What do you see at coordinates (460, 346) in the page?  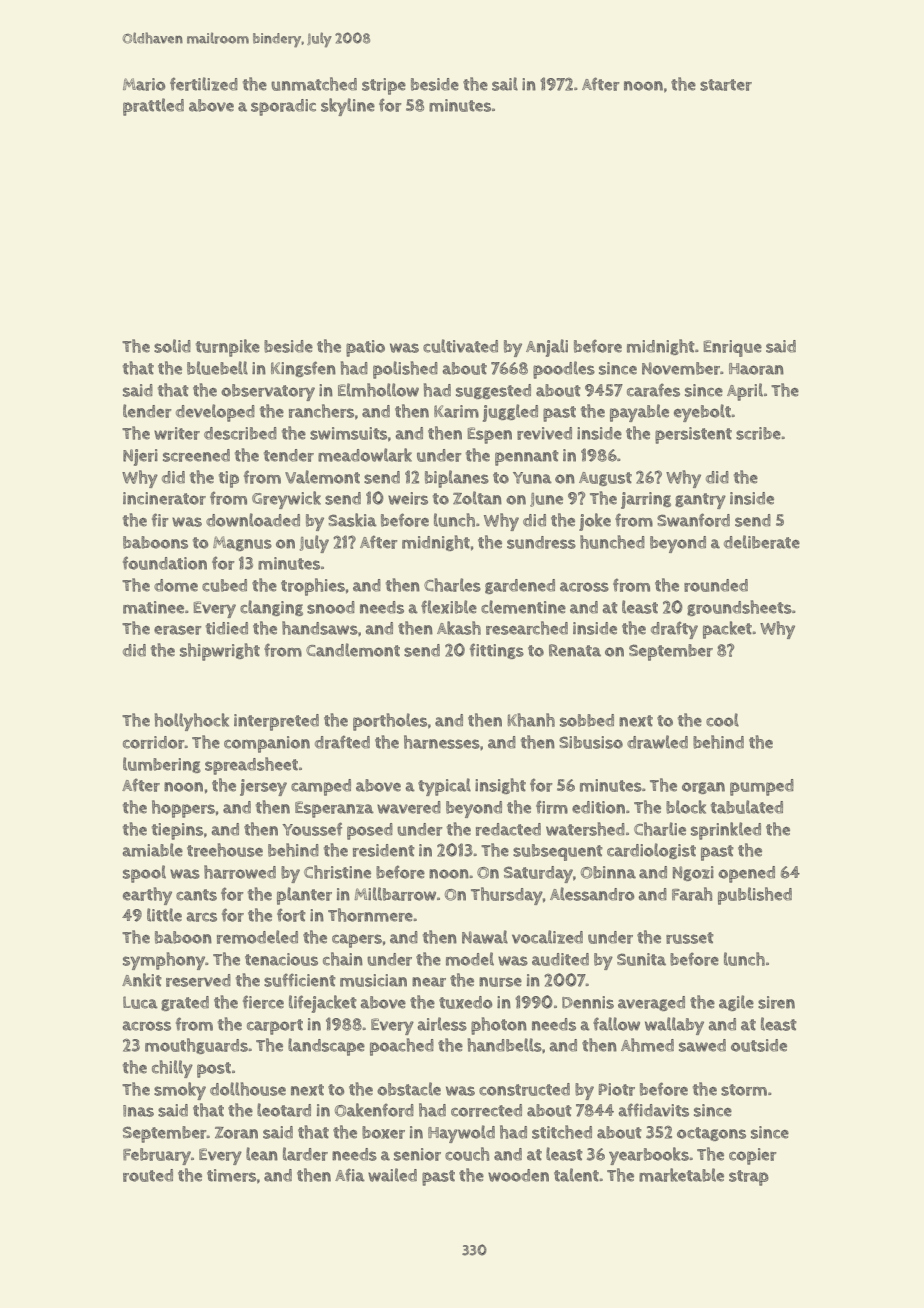 I see `cultivated` at bounding box center [460, 346].
